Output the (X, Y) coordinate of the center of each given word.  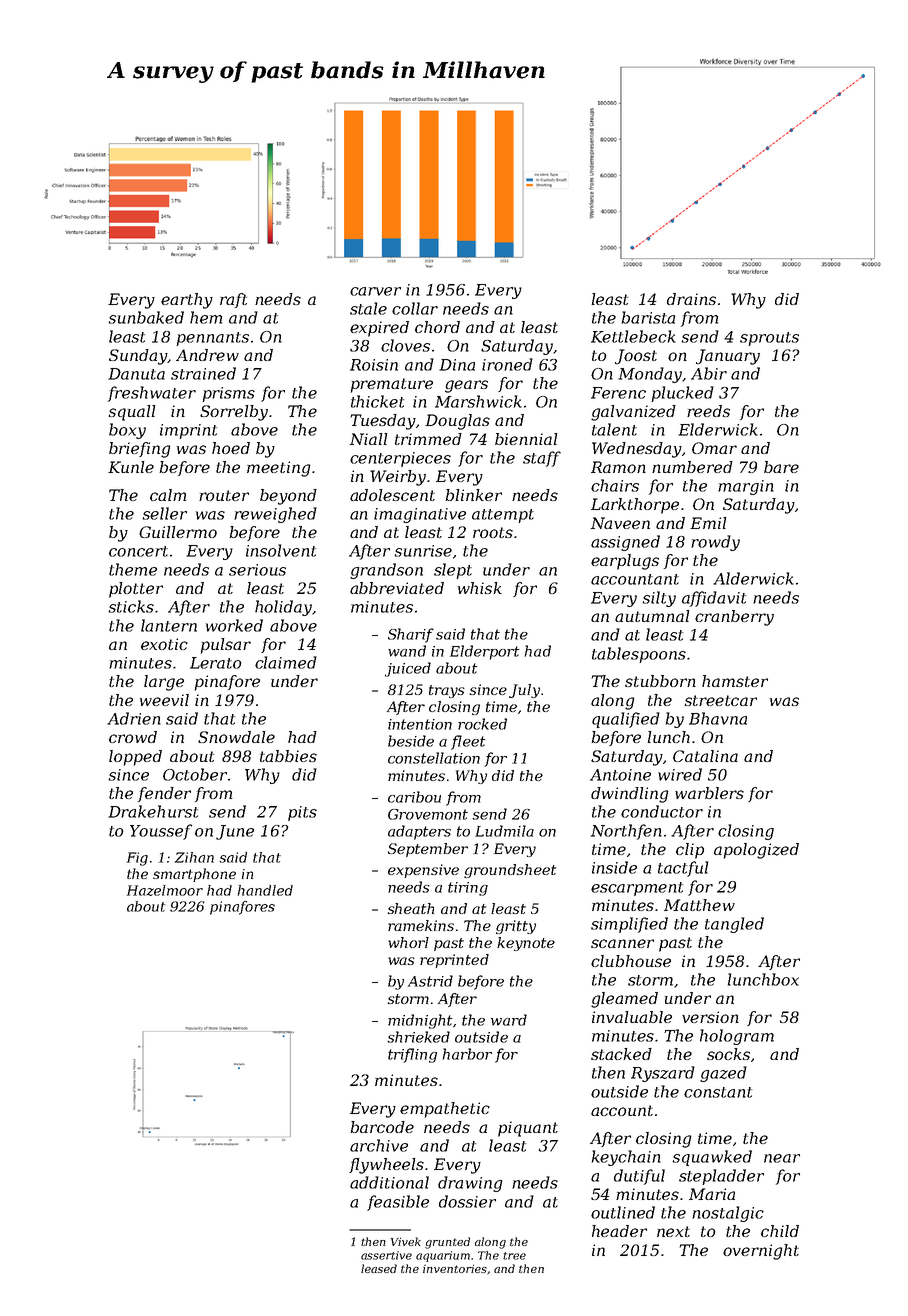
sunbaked (146, 317)
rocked (482, 724)
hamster (735, 681)
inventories (455, 1268)
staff (542, 459)
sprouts (769, 339)
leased (379, 1268)
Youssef (161, 832)
